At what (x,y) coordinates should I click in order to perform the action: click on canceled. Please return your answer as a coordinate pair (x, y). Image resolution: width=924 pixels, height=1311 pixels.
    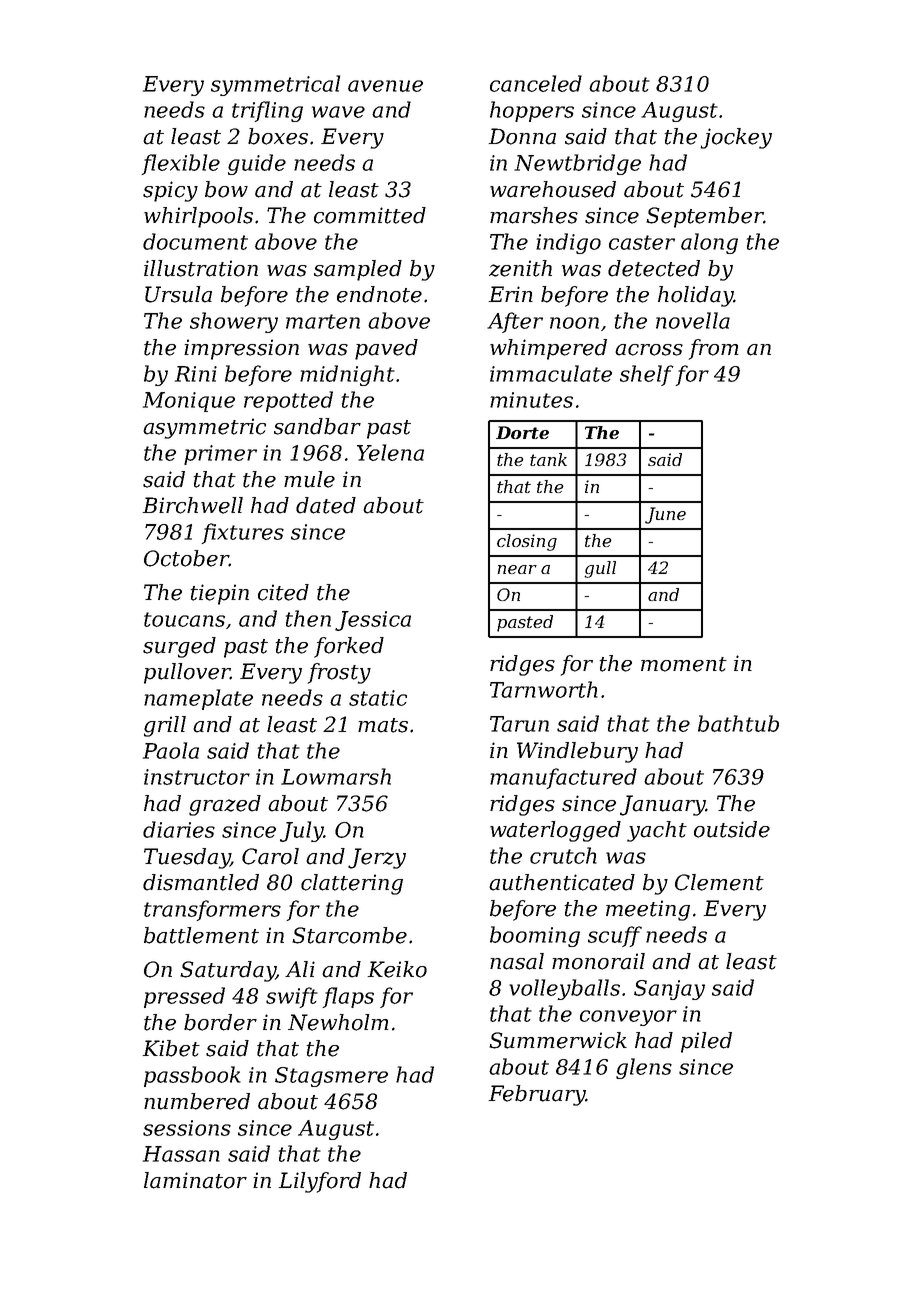
    Looking at the image, I should click on (536, 83).
